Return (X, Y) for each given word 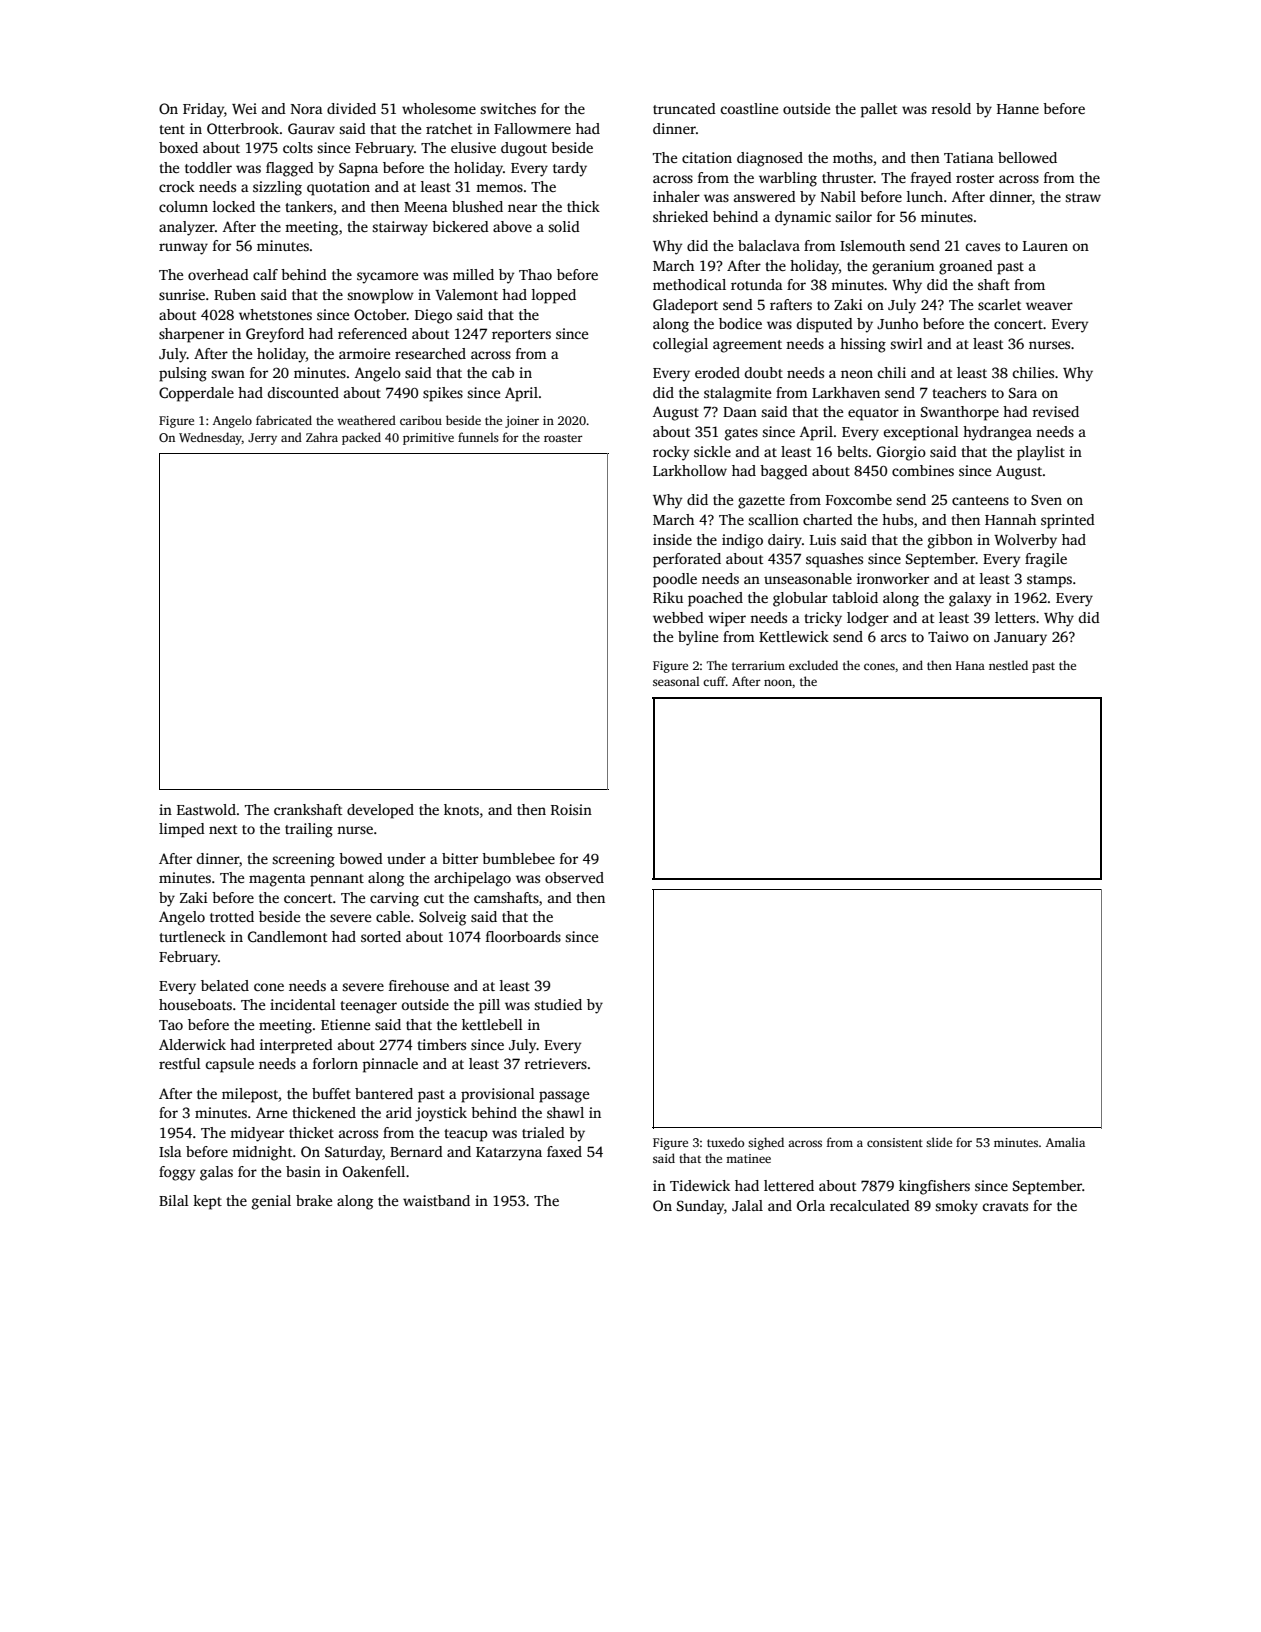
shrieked (680, 216)
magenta (277, 880)
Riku (668, 597)
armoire (364, 353)
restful (180, 1063)
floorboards (523, 936)
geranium (903, 267)
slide (939, 1142)
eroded (717, 372)
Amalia (1065, 1142)
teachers (959, 392)
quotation (338, 188)
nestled (1008, 665)
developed (380, 811)
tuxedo (725, 1142)
